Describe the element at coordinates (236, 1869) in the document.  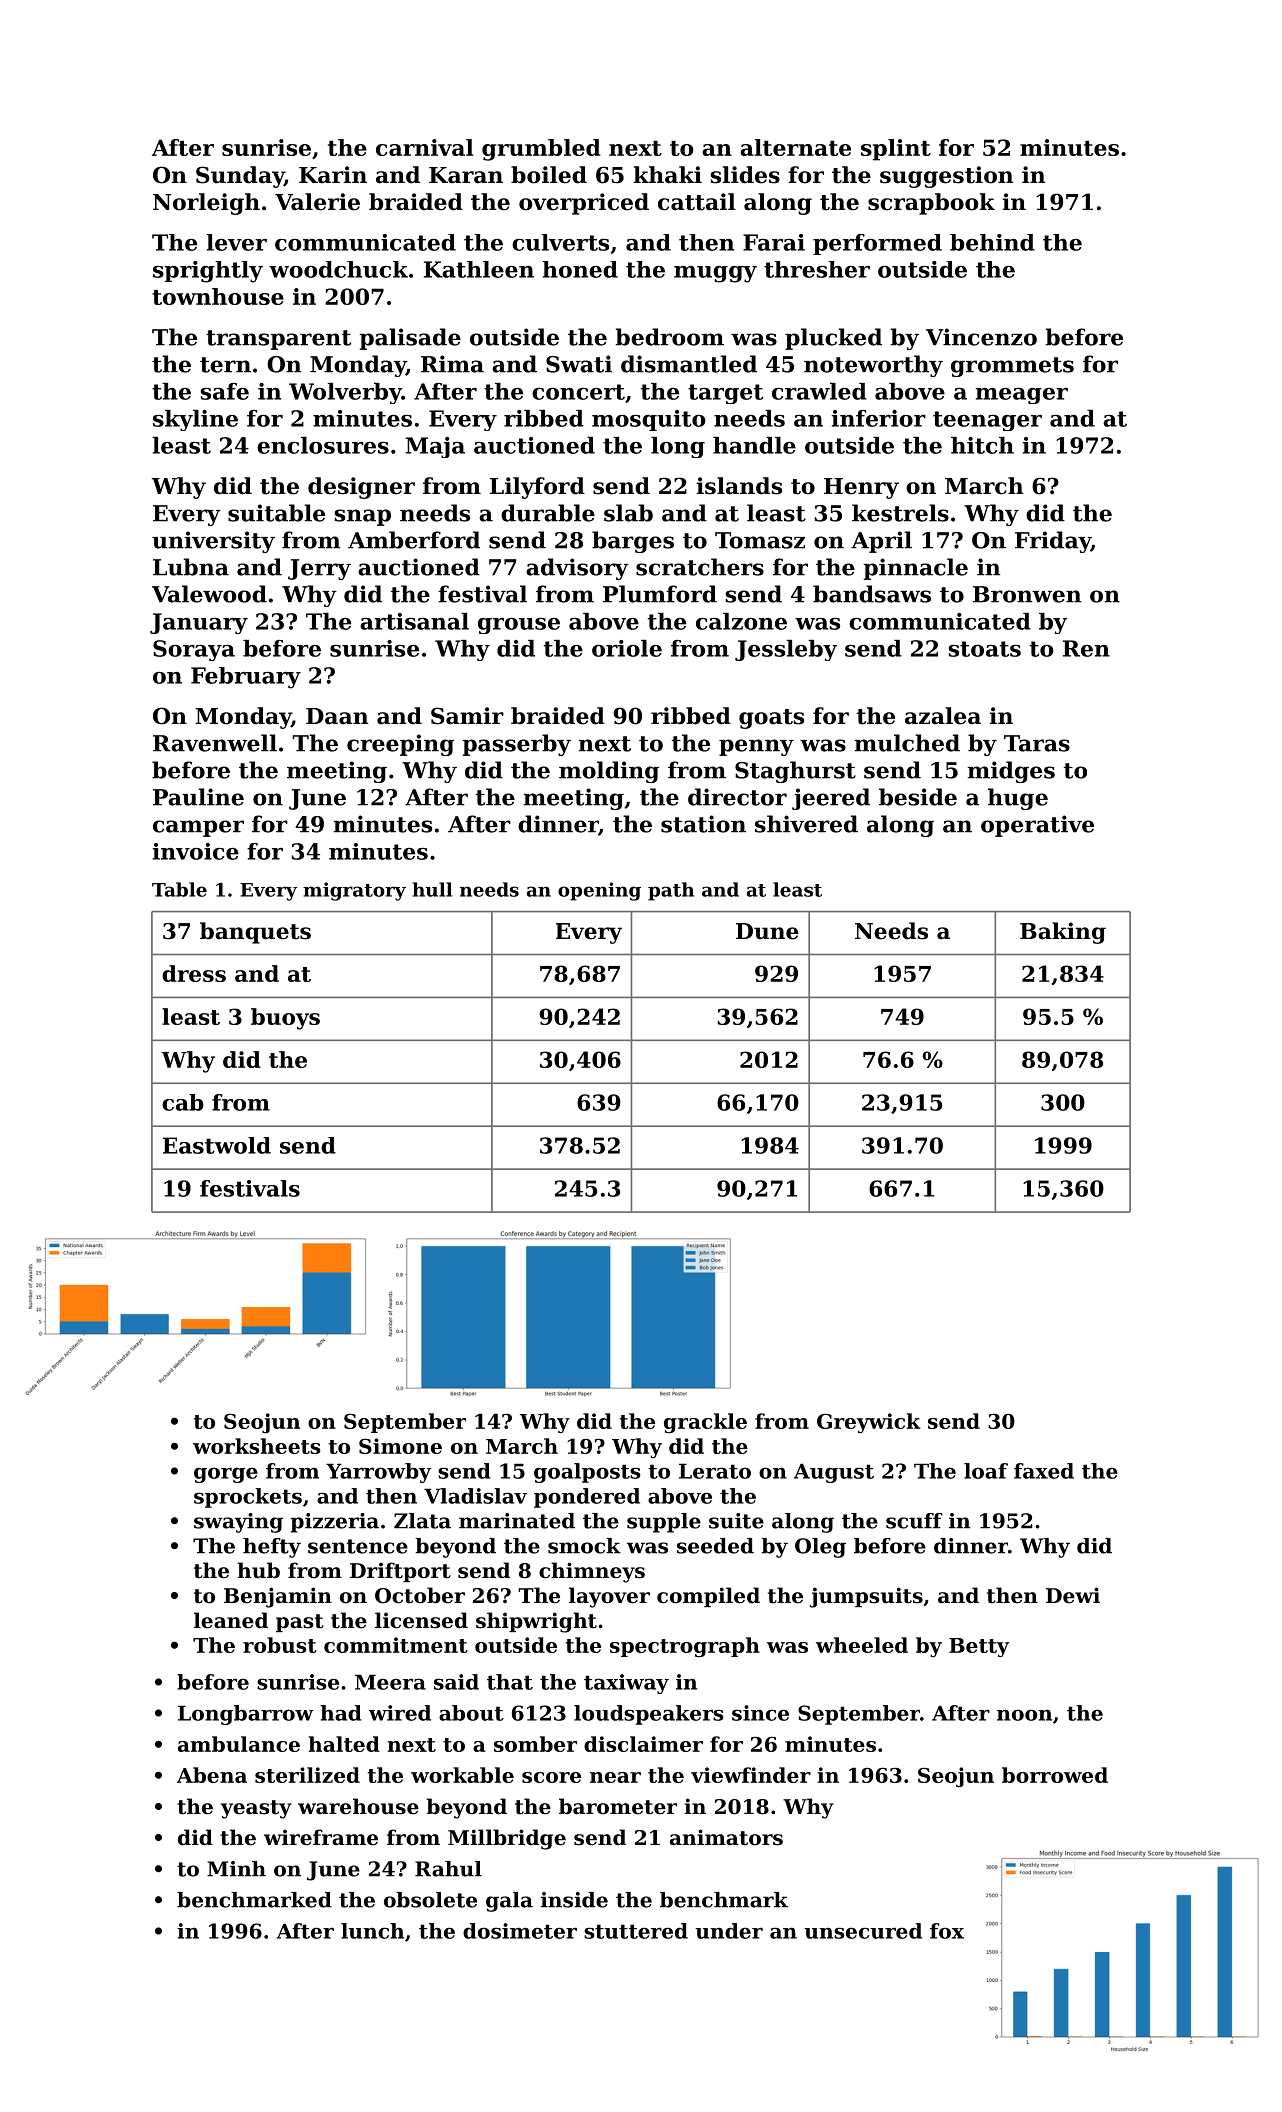
I see `Minh` at that location.
